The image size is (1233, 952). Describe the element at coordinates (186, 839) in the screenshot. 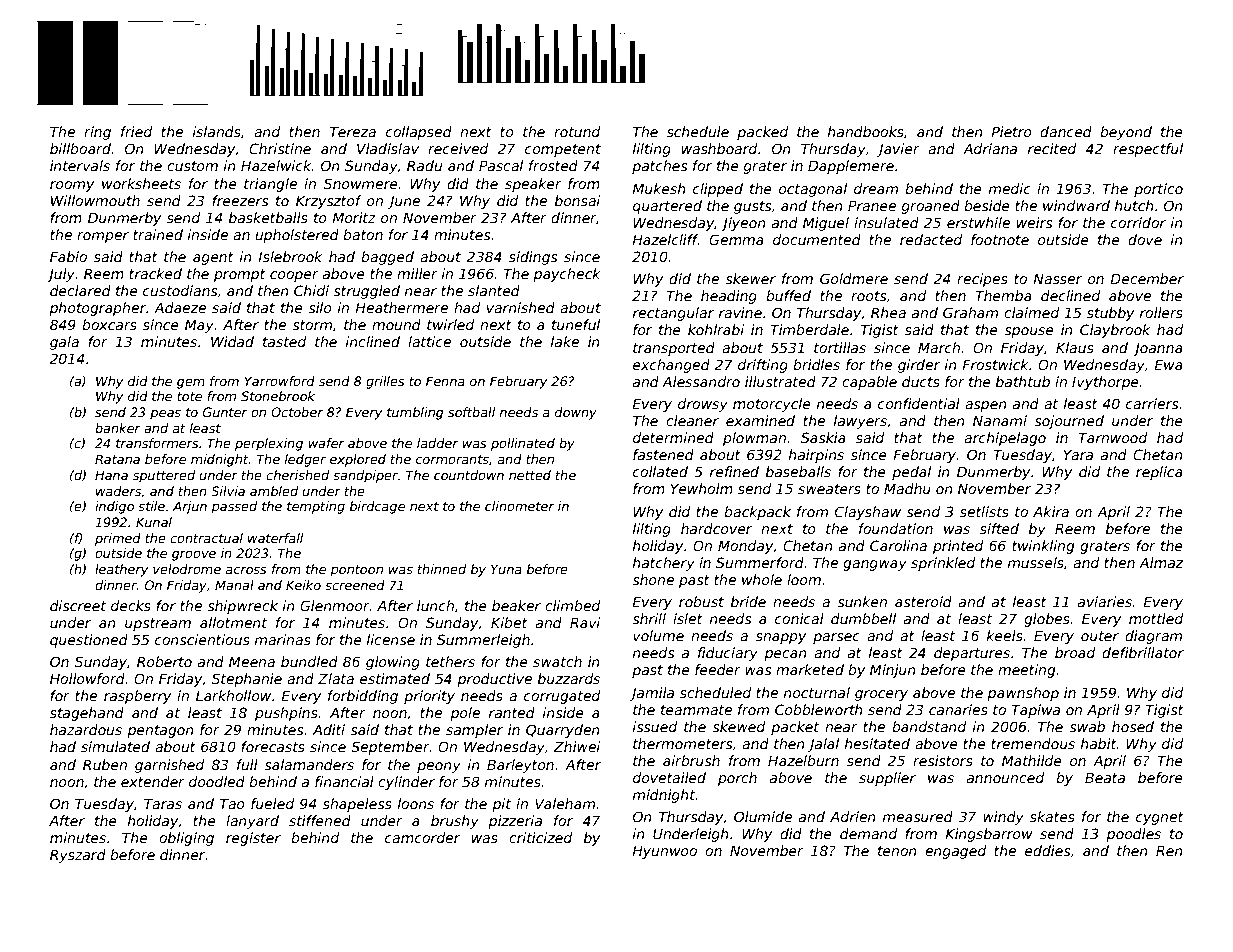

I see `obliging` at that location.
